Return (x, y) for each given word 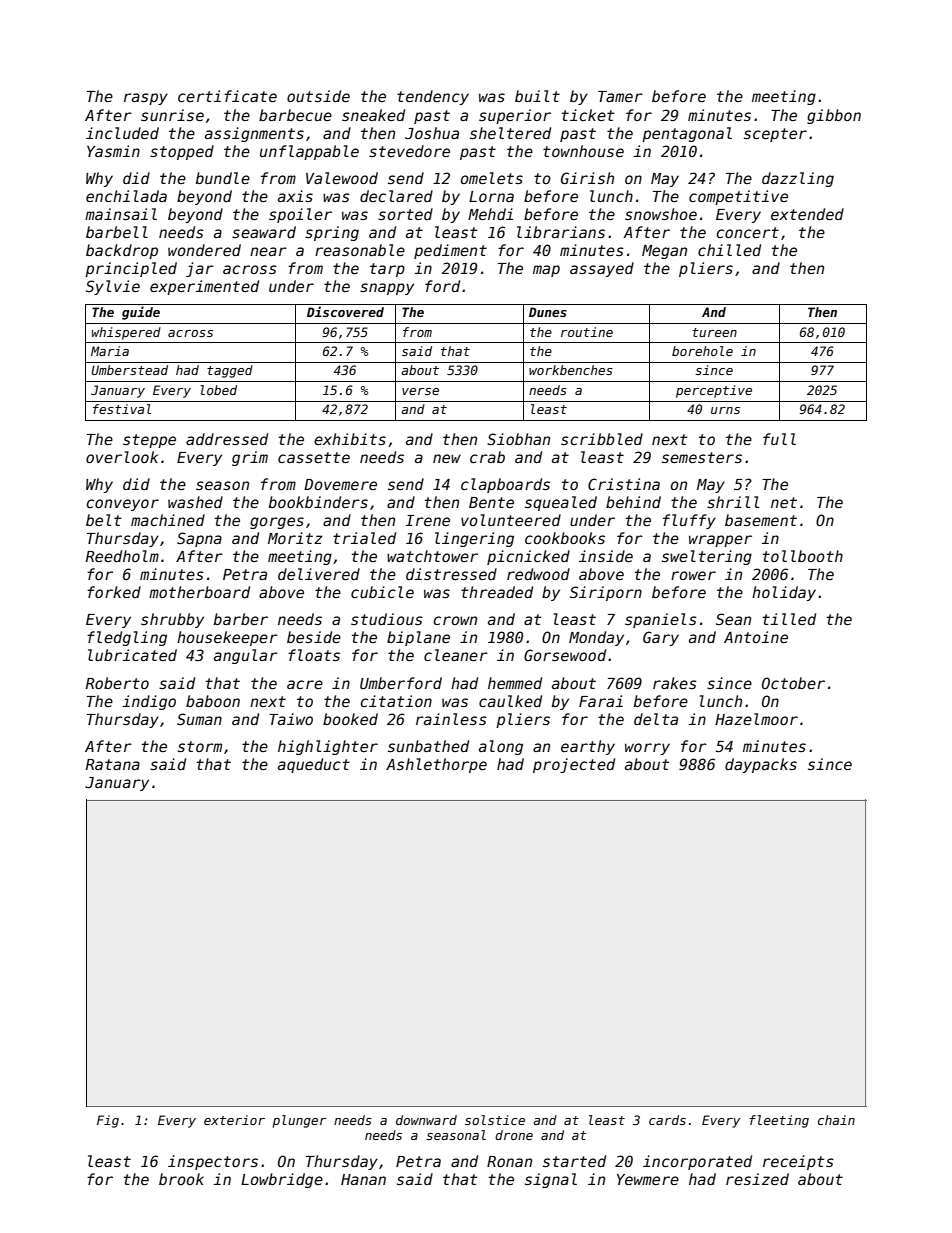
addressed (227, 439)
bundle (223, 178)
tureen (714, 332)
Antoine (756, 637)
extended (807, 214)
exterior (234, 1120)
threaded (497, 592)
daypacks (761, 765)
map (546, 271)
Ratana (113, 764)
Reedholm (122, 556)
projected (574, 765)
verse (420, 391)
